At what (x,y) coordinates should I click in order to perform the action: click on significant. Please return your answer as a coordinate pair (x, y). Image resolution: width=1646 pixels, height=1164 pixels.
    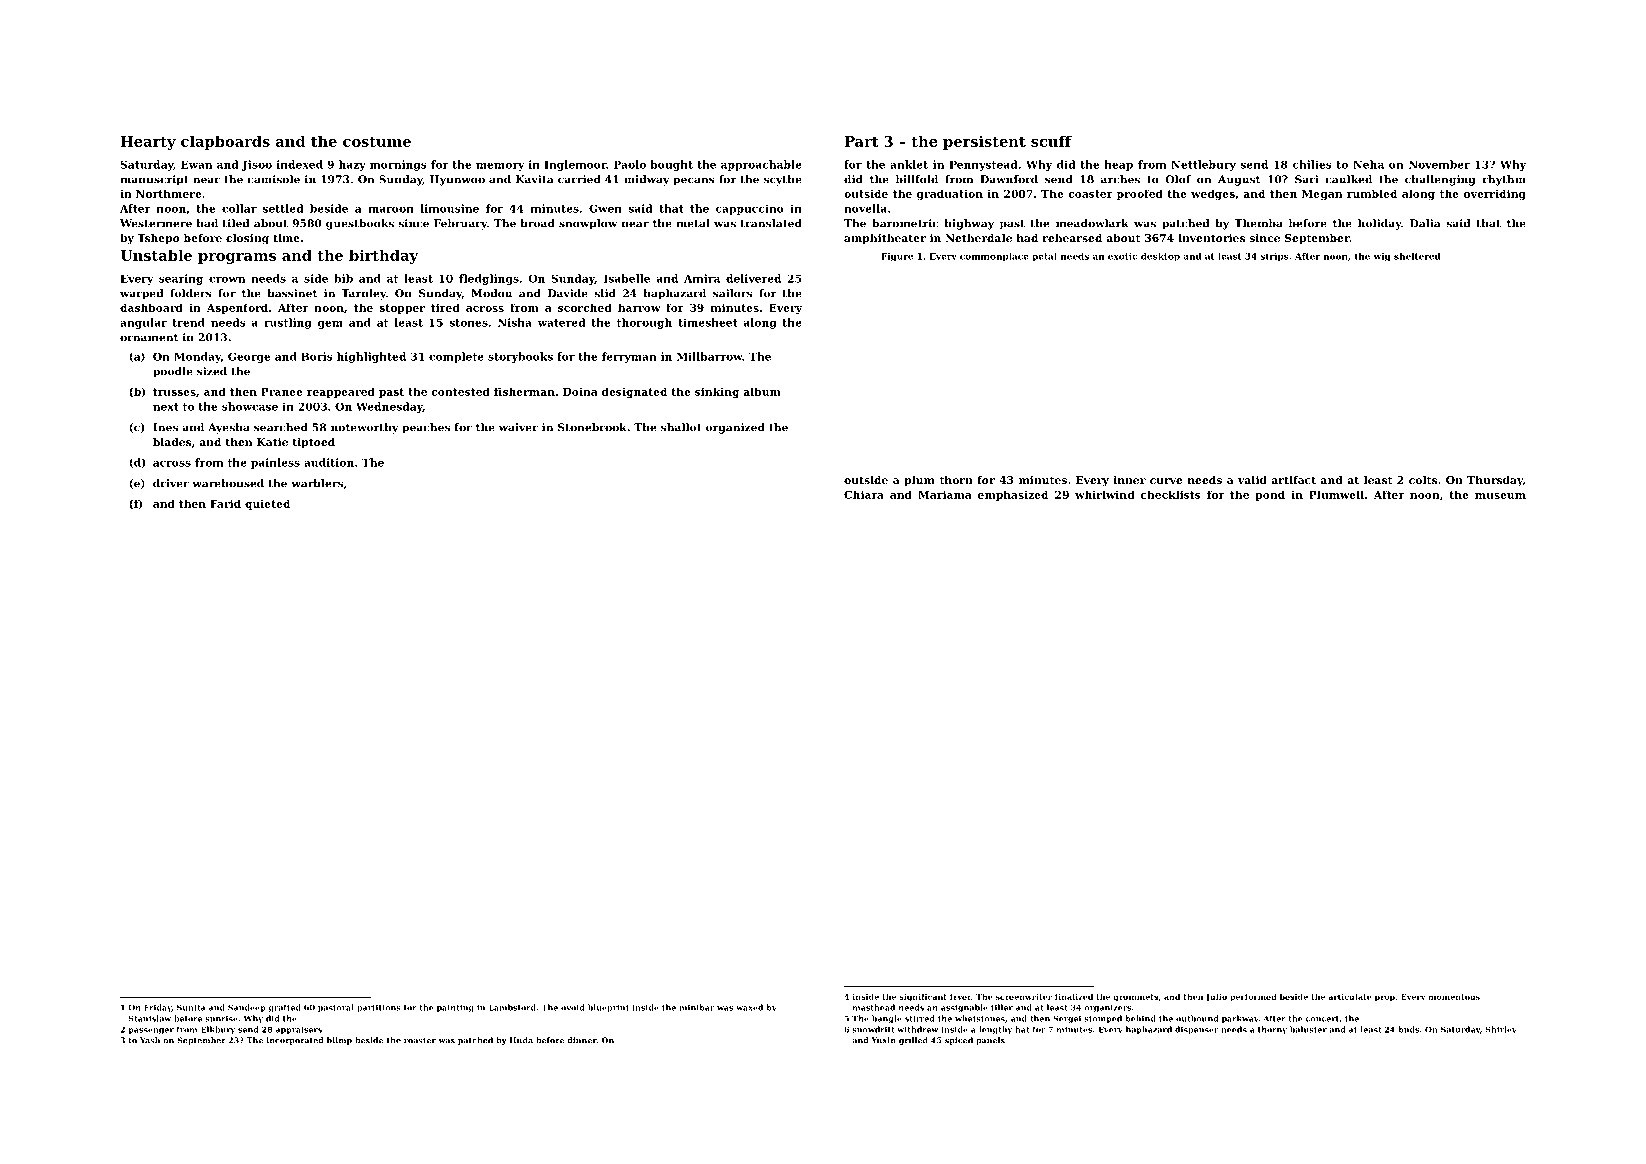
    Looking at the image, I should click on (923, 997).
